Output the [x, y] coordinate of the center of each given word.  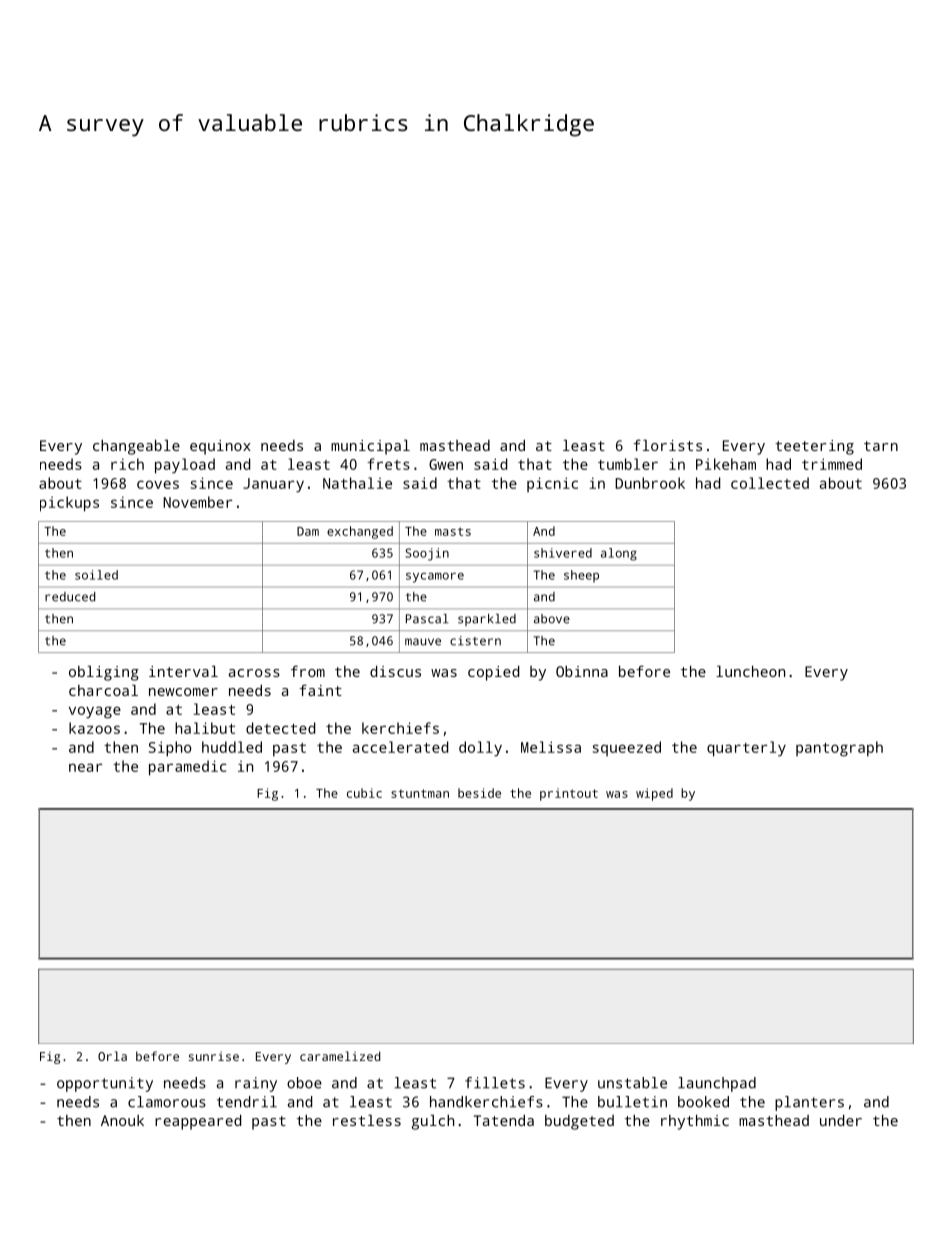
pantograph [839, 749]
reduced [70, 597]
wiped [654, 794]
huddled [232, 747]
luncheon [750, 671]
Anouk [122, 1120]
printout [569, 794]
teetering [814, 447]
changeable [136, 447]
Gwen [446, 464]
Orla [112, 1056]
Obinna [582, 671]
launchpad [717, 1084]
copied [493, 673]
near [85, 767]
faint [320, 690]
